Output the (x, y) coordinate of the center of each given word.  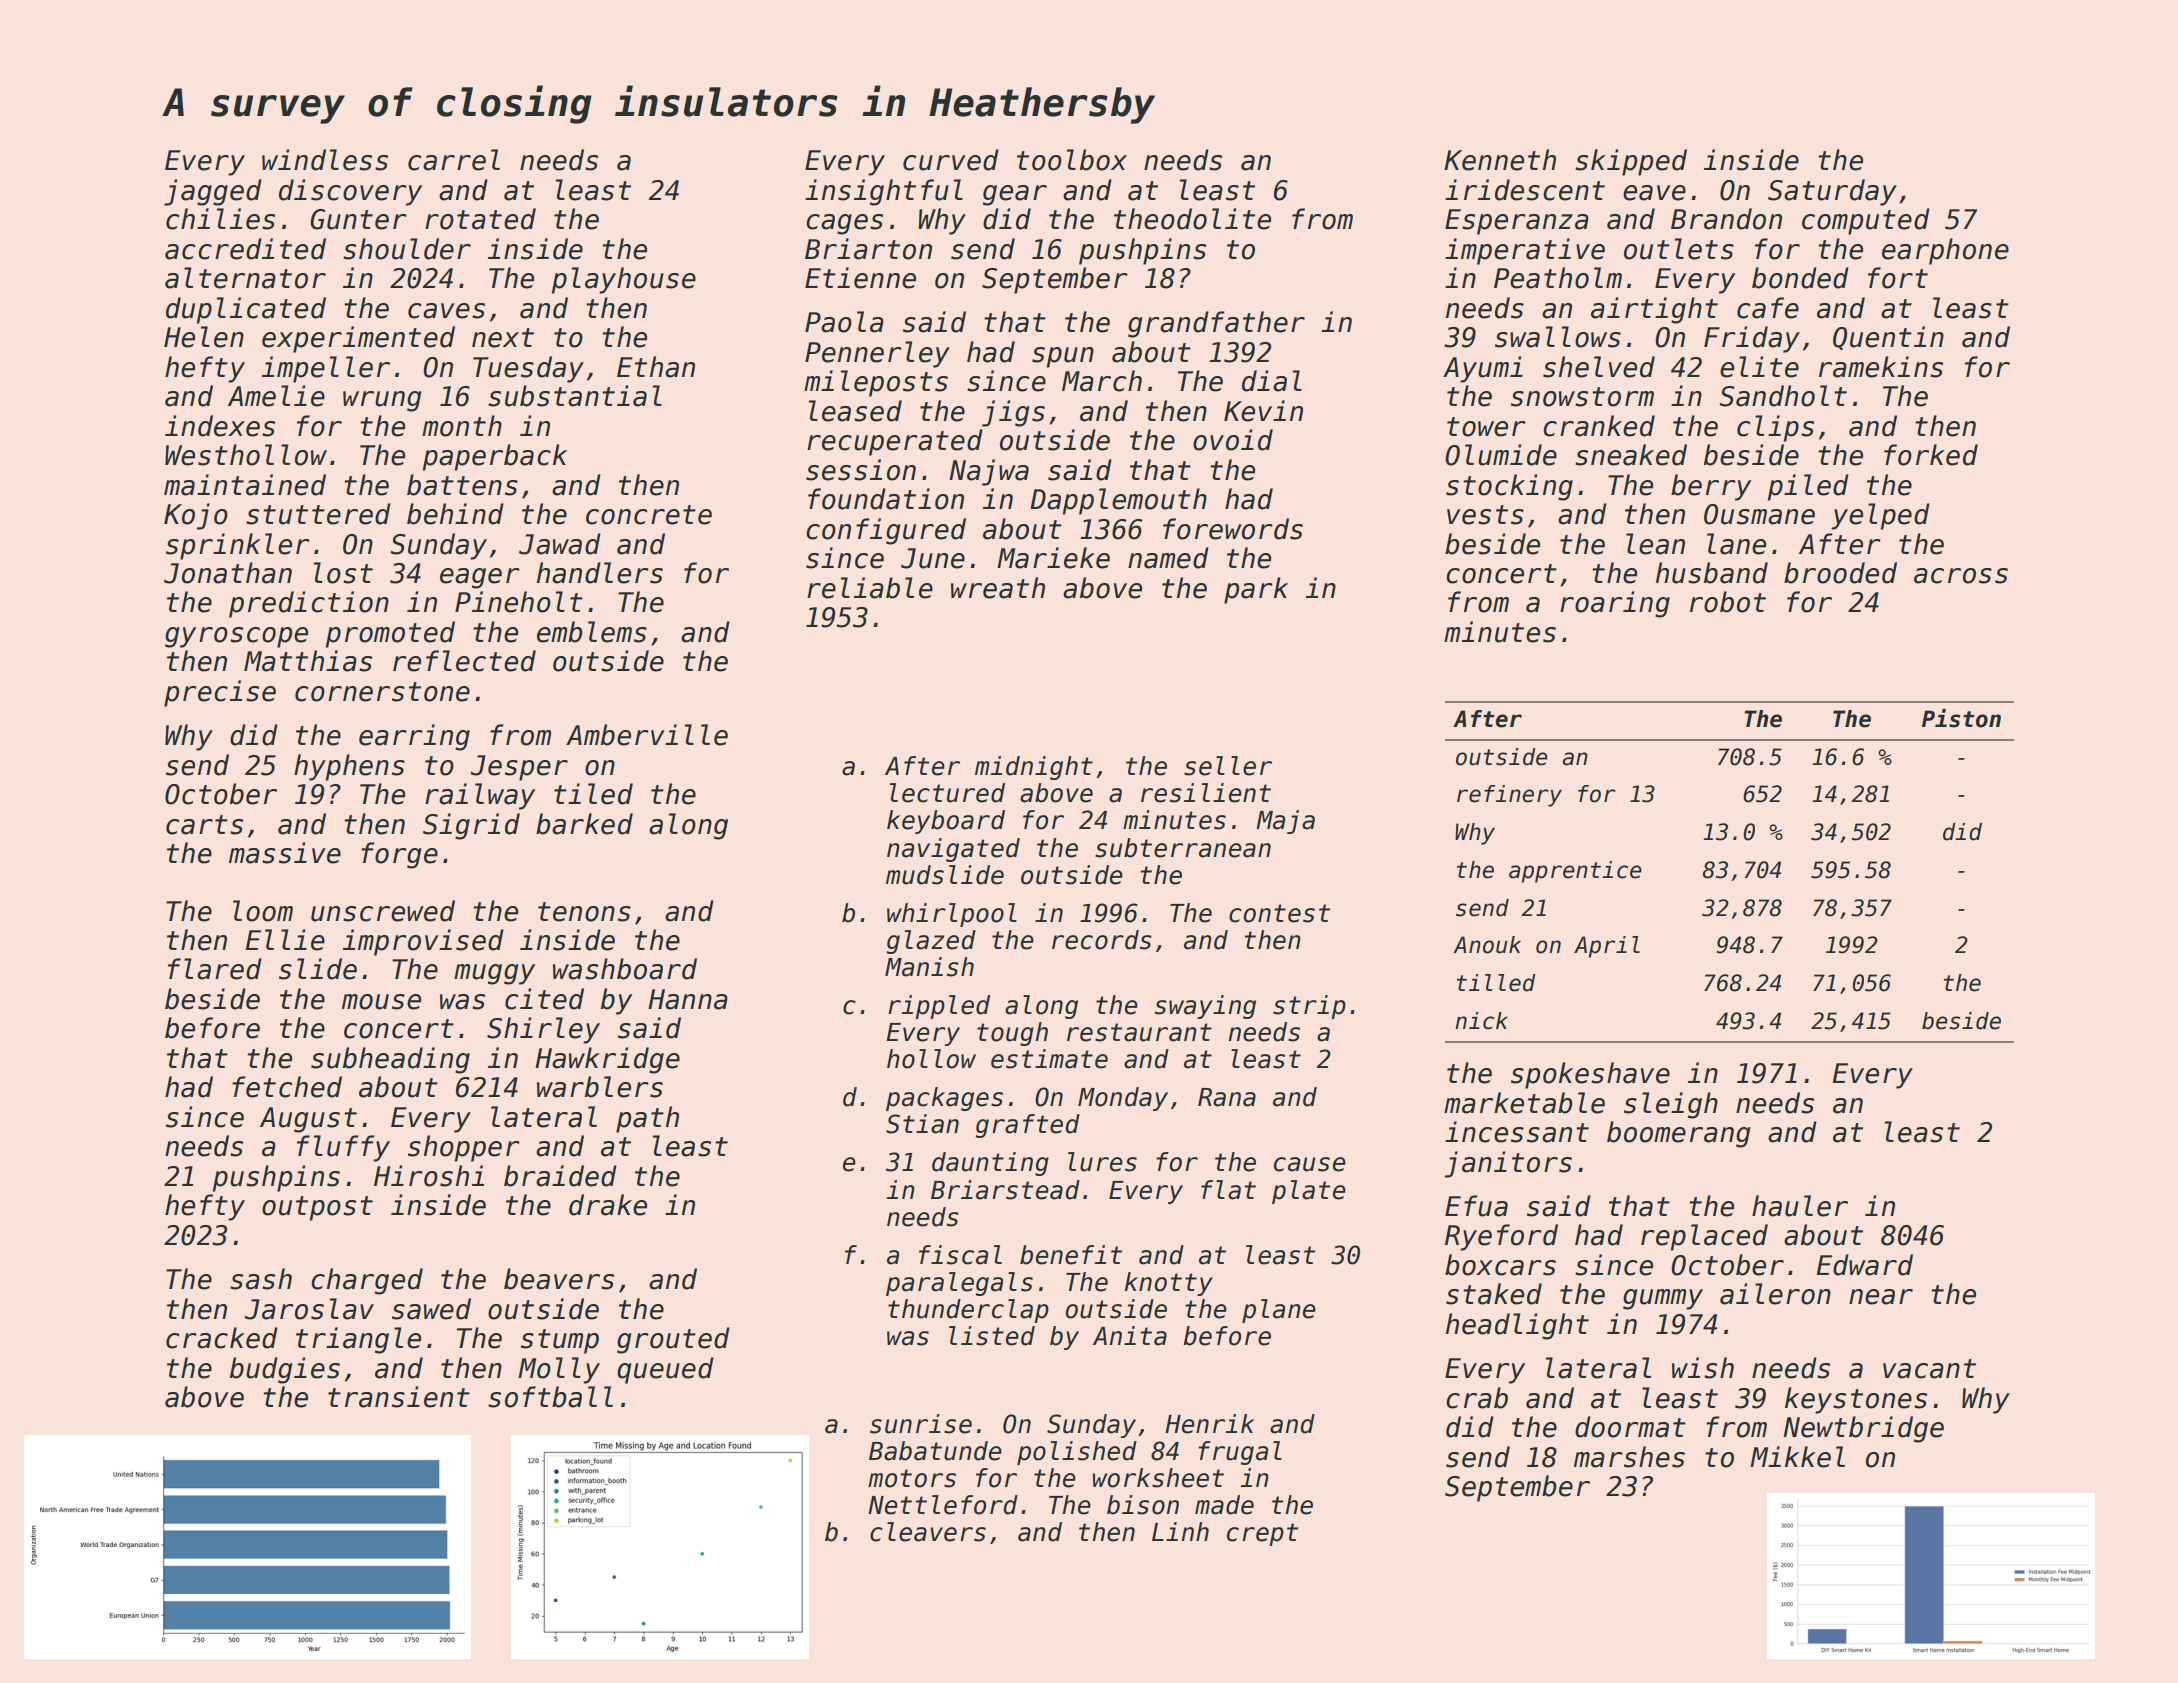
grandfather (1216, 324)
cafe (1768, 308)
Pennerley (877, 354)
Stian (922, 1124)
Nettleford (943, 1505)
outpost (317, 1208)
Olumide (1501, 455)
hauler (1800, 1206)
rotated (480, 219)
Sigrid (471, 826)
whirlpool (952, 915)
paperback (495, 457)
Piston (1961, 718)
